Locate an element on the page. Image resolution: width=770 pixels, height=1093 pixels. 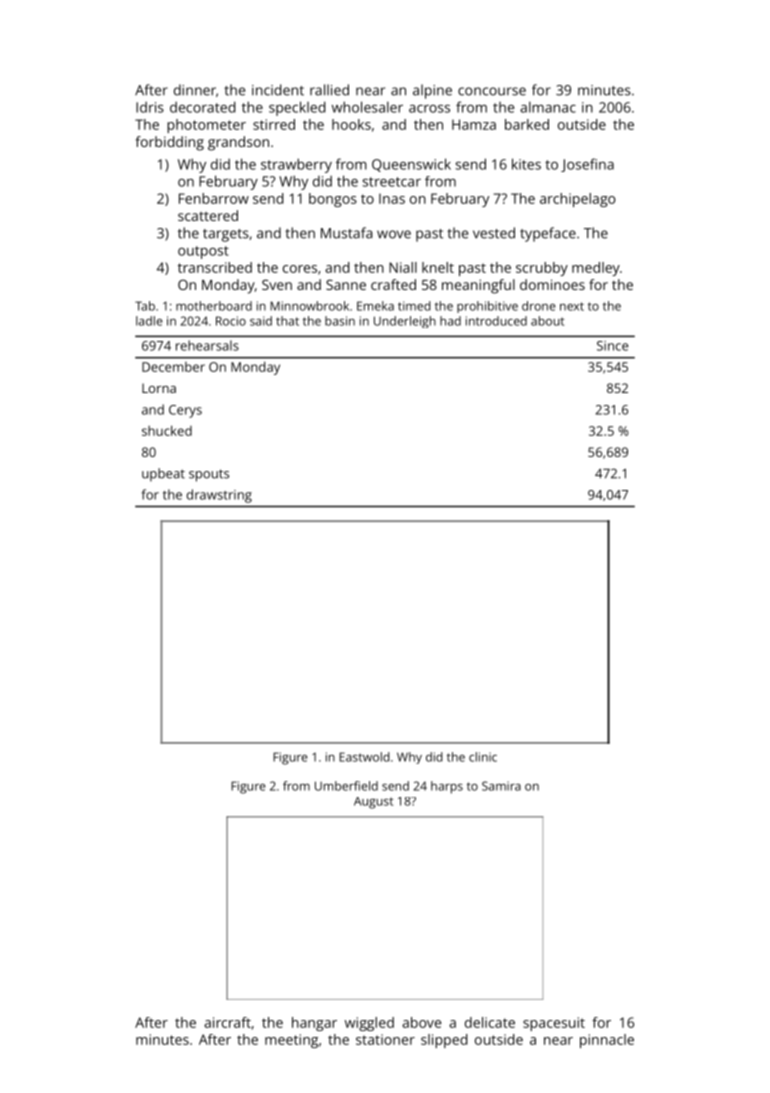
introduced is located at coordinates (496, 321).
